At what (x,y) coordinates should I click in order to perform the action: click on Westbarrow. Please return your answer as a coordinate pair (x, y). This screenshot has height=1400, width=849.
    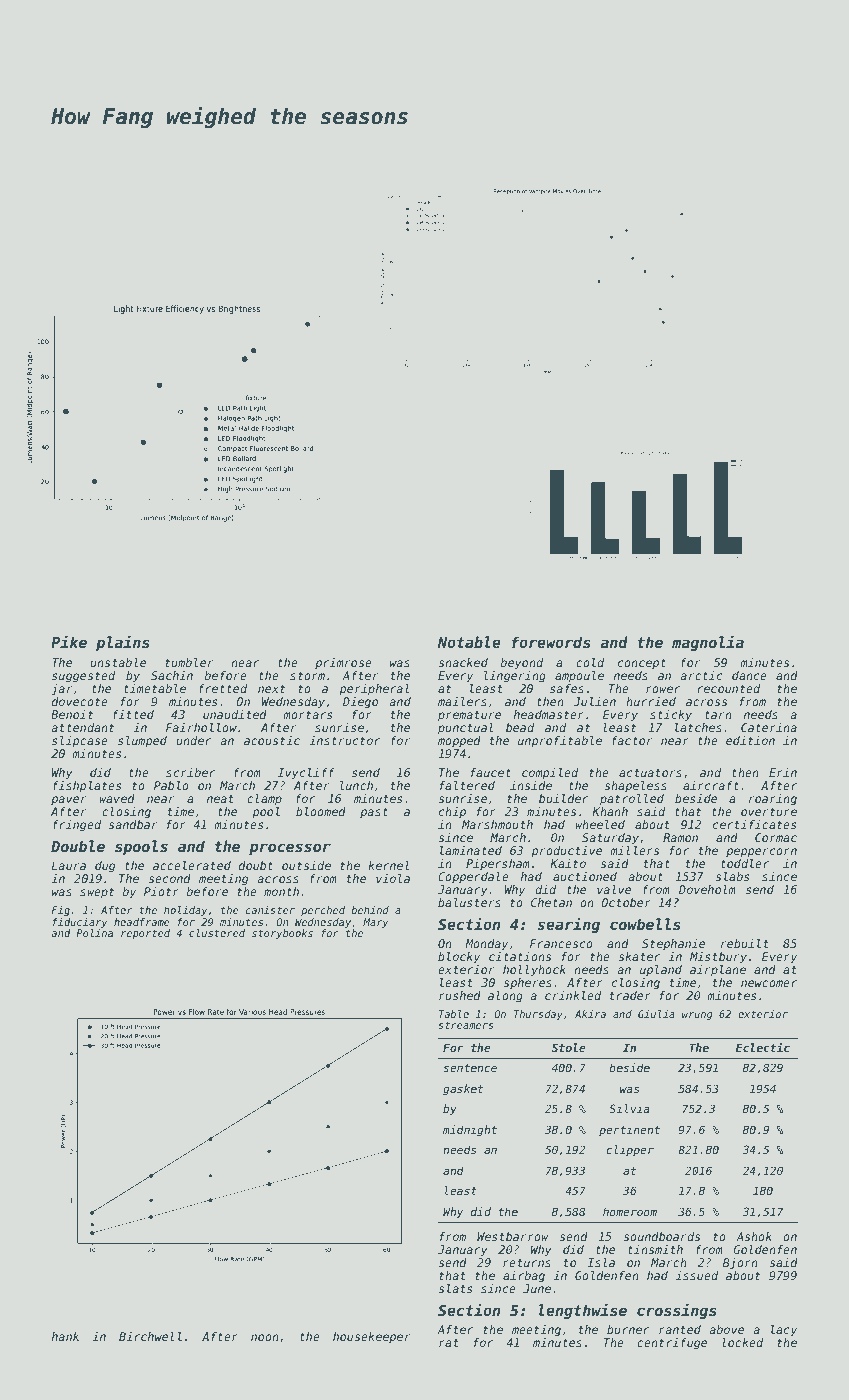
    Looking at the image, I should click on (513, 1236).
